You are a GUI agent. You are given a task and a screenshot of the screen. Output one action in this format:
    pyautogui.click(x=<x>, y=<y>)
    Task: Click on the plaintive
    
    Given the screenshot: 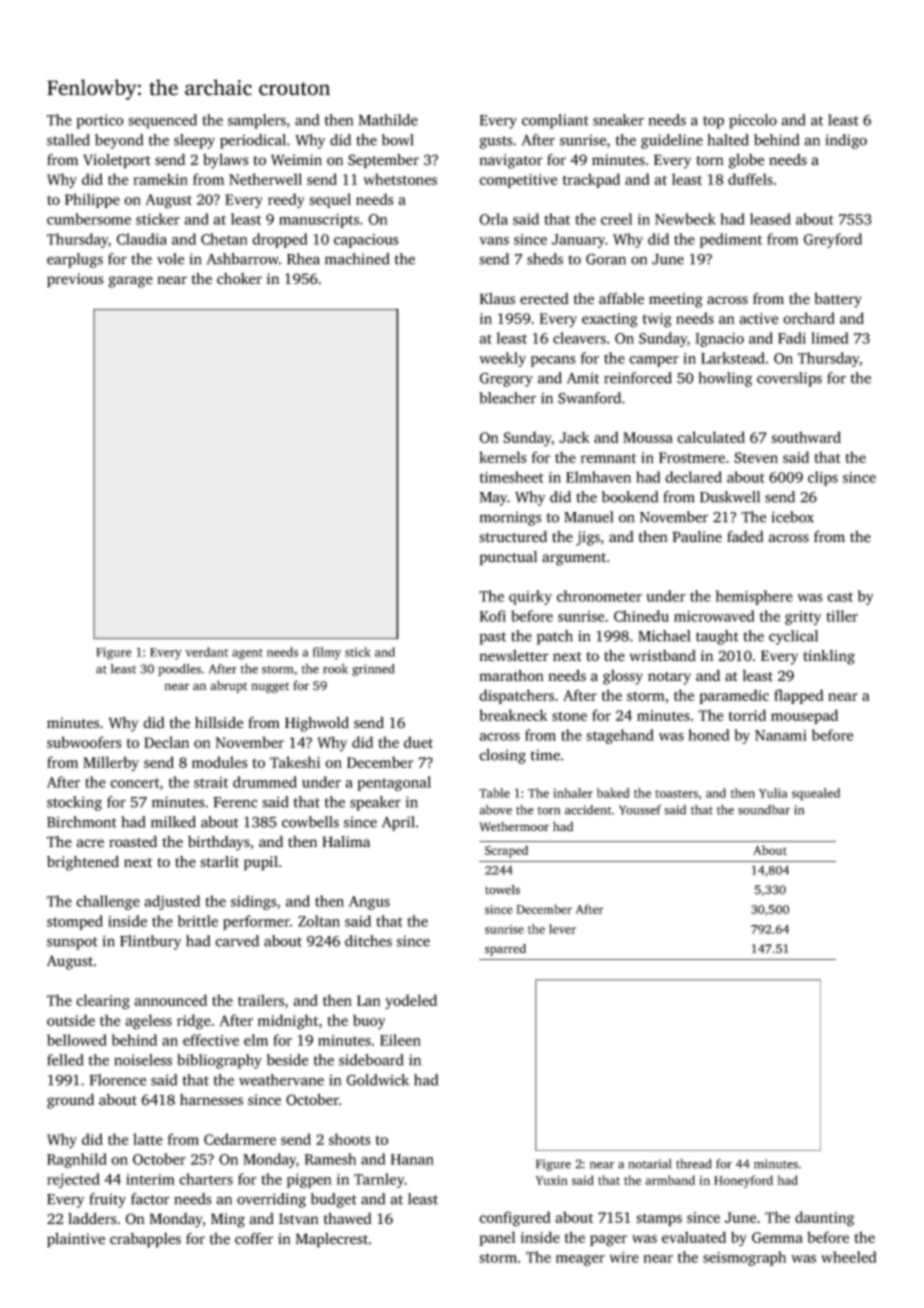 What is the action you would take?
    pyautogui.click(x=76, y=1240)
